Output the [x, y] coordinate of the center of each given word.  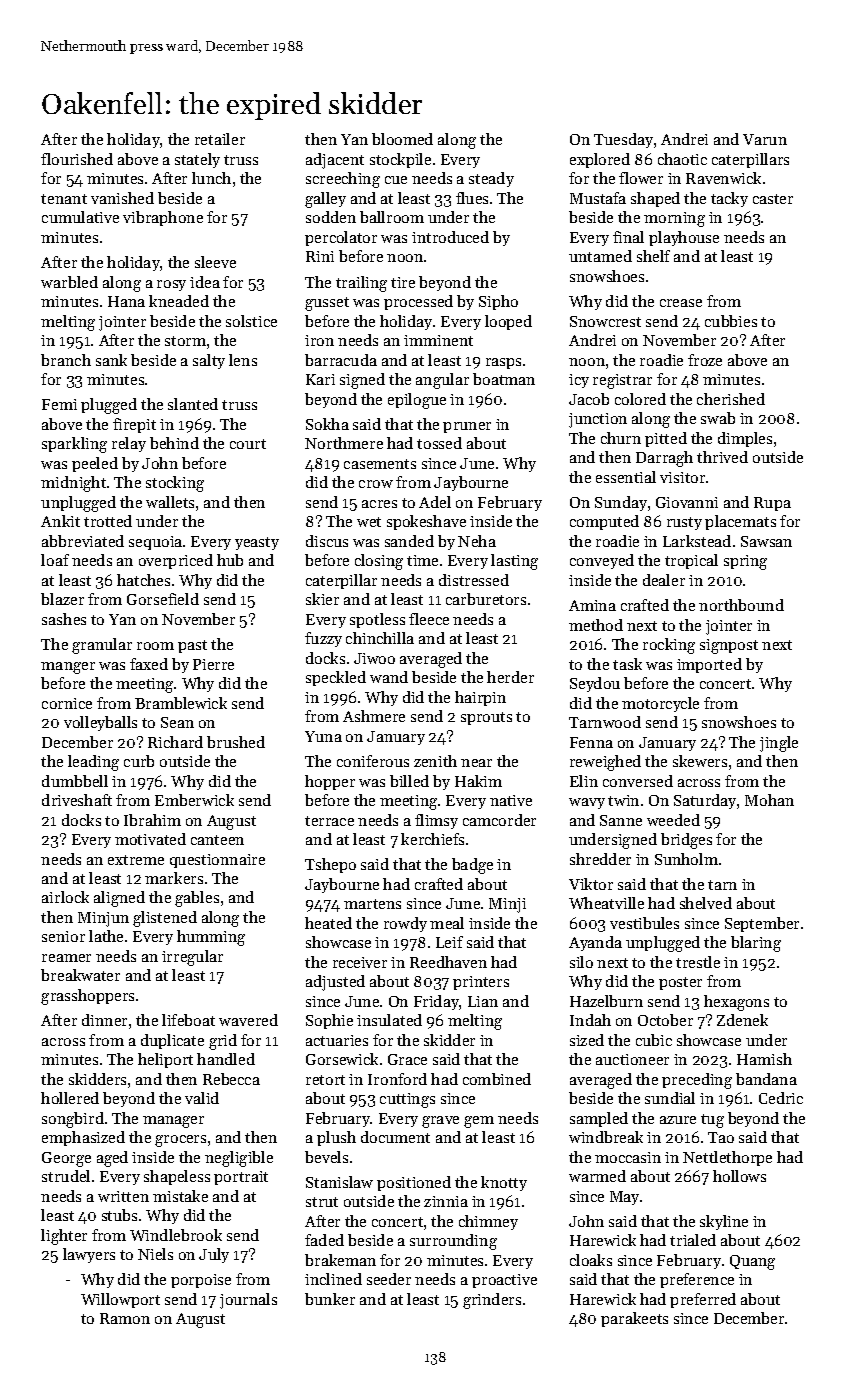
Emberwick [194, 800]
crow [376, 484]
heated [328, 923]
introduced [450, 237]
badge [472, 866]
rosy [171, 285]
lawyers [89, 1255]
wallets [170, 502]
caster [773, 199]
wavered [248, 1020]
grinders [492, 1301]
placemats [740, 522]
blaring [756, 944]
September [762, 924]
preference [697, 1280]
